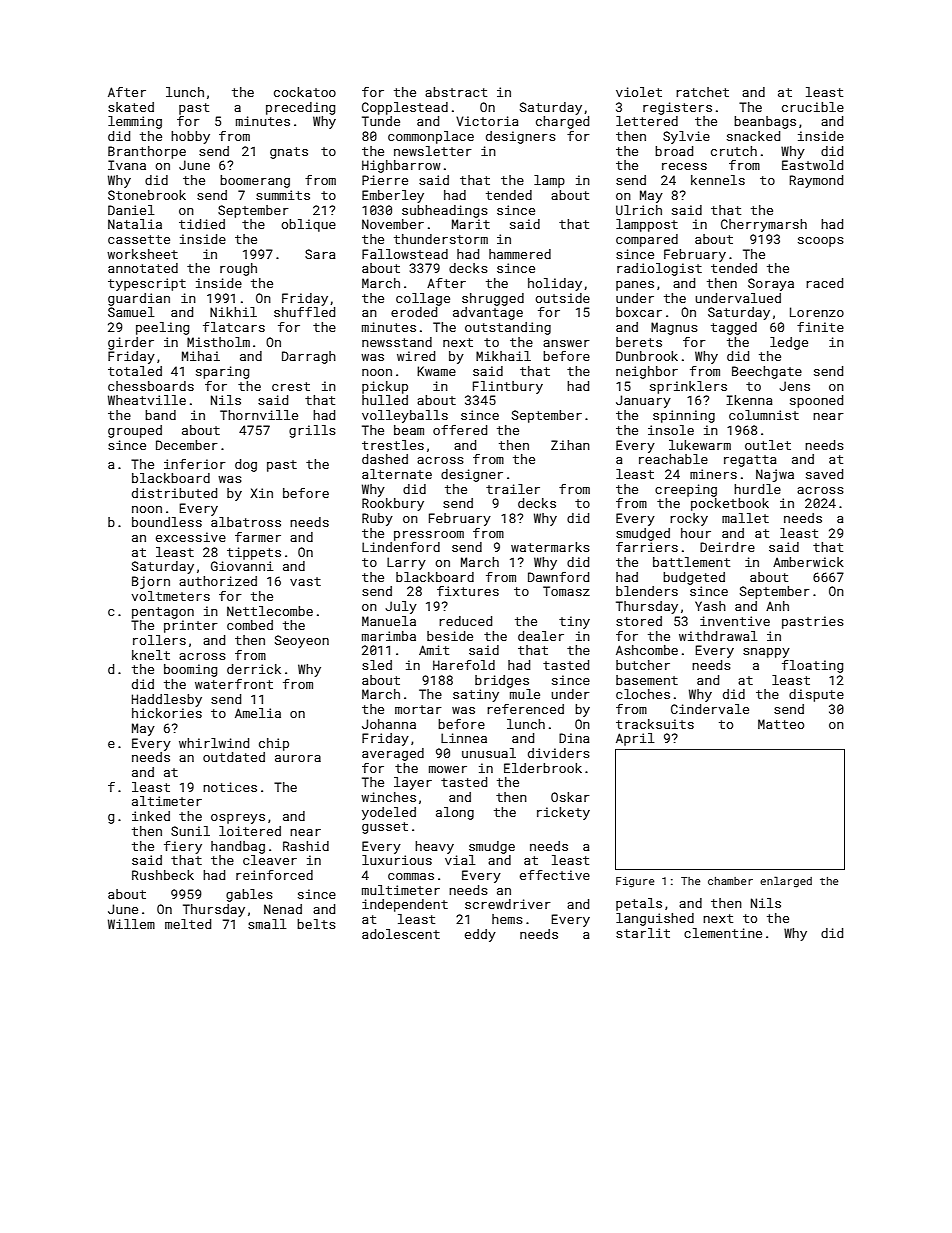 This document has width=952, height=1233. What do you see at coordinates (147, 400) in the document?
I see `Wheatville` at bounding box center [147, 400].
